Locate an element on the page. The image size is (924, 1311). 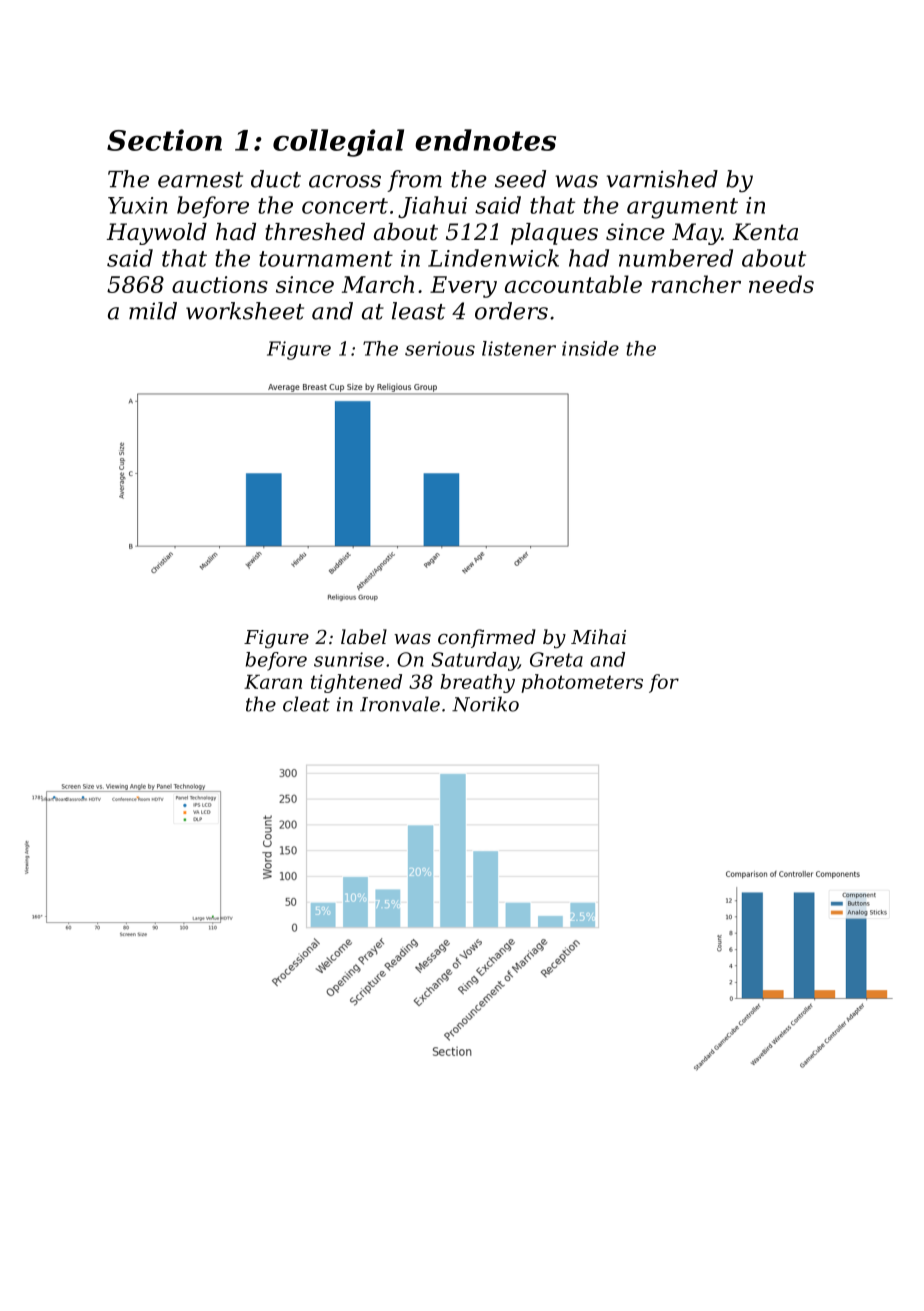
earnest is located at coordinates (200, 180).
